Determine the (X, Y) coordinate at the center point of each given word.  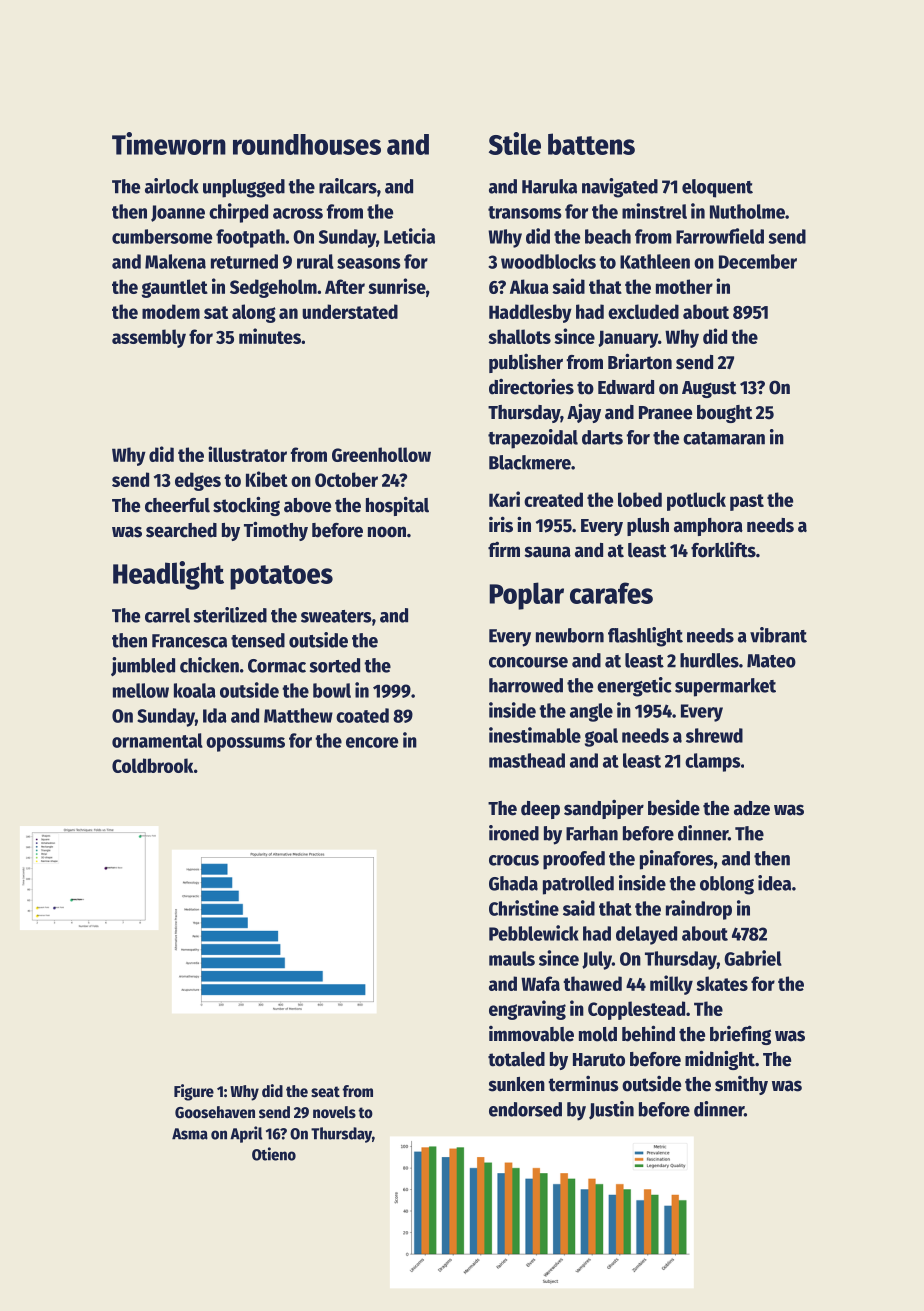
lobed (640, 499)
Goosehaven (215, 1112)
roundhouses (307, 144)
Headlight (168, 575)
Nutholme (747, 211)
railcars (348, 186)
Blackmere (530, 462)
